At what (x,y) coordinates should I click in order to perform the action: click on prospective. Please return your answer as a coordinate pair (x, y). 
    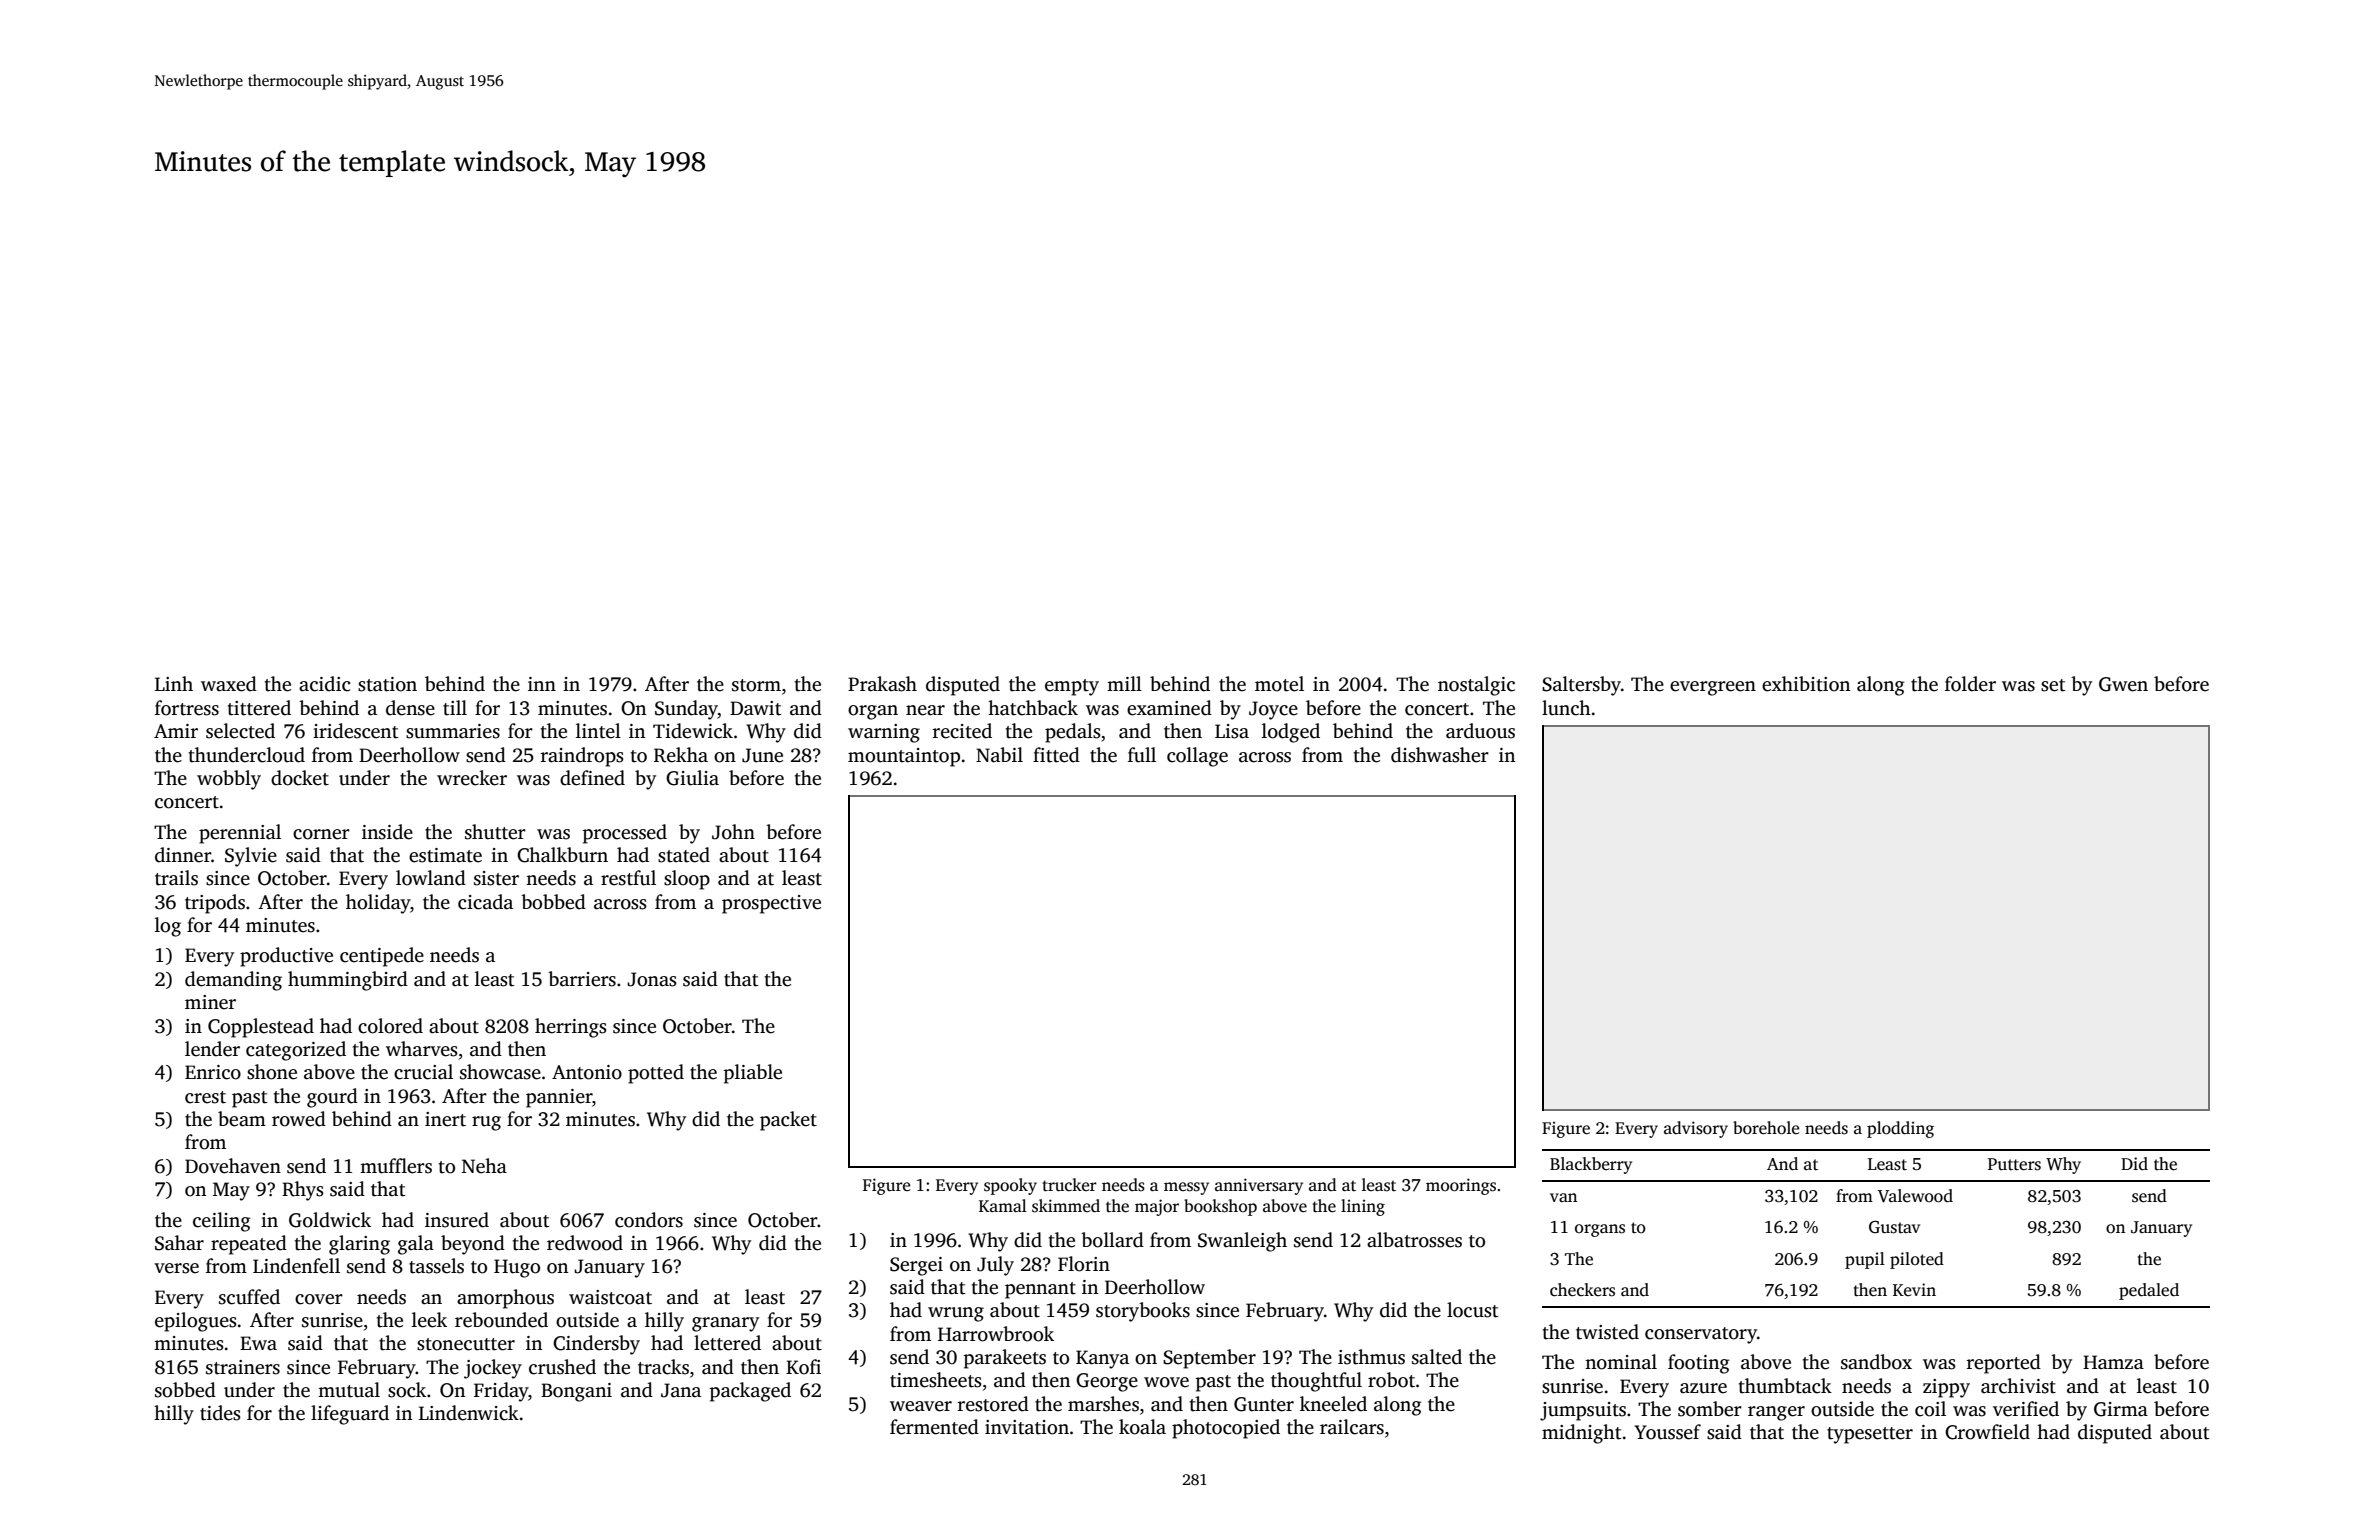
    Looking at the image, I should click on (771, 904).
